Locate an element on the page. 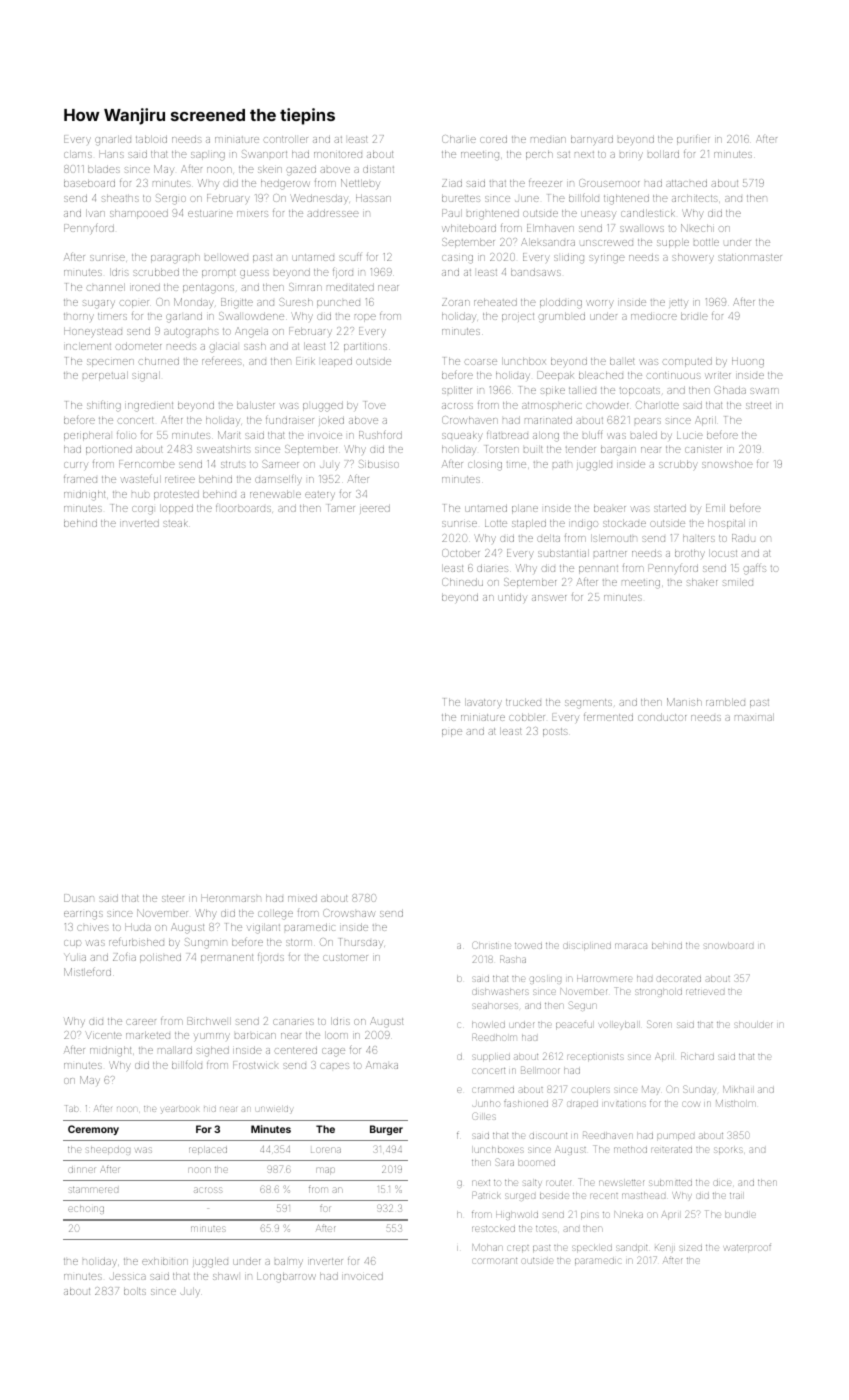 This page has height=1400, width=849. purifier is located at coordinates (693, 139).
